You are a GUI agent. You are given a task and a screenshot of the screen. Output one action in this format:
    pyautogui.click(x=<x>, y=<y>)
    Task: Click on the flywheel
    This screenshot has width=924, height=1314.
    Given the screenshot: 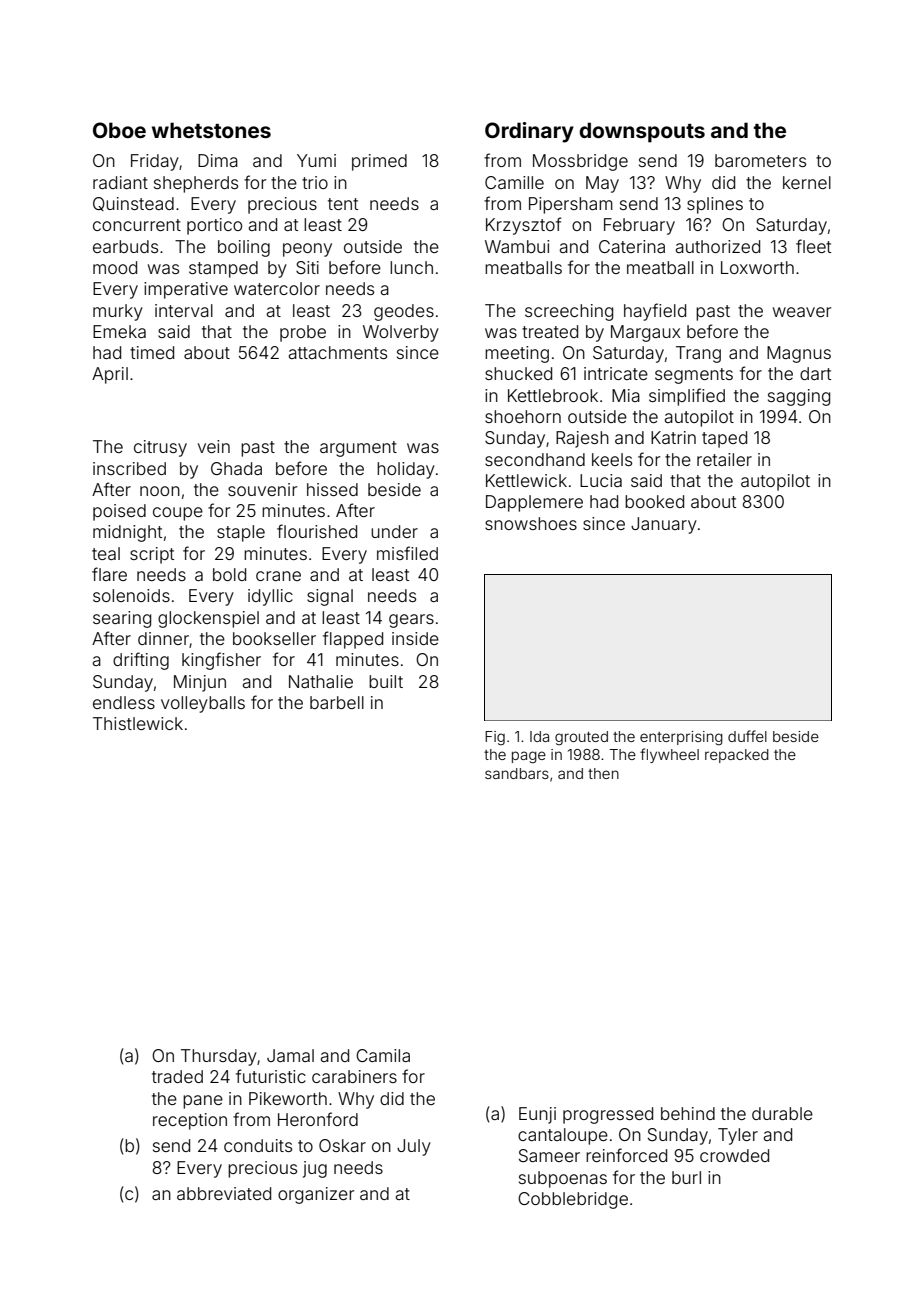 What is the action you would take?
    pyautogui.click(x=669, y=755)
